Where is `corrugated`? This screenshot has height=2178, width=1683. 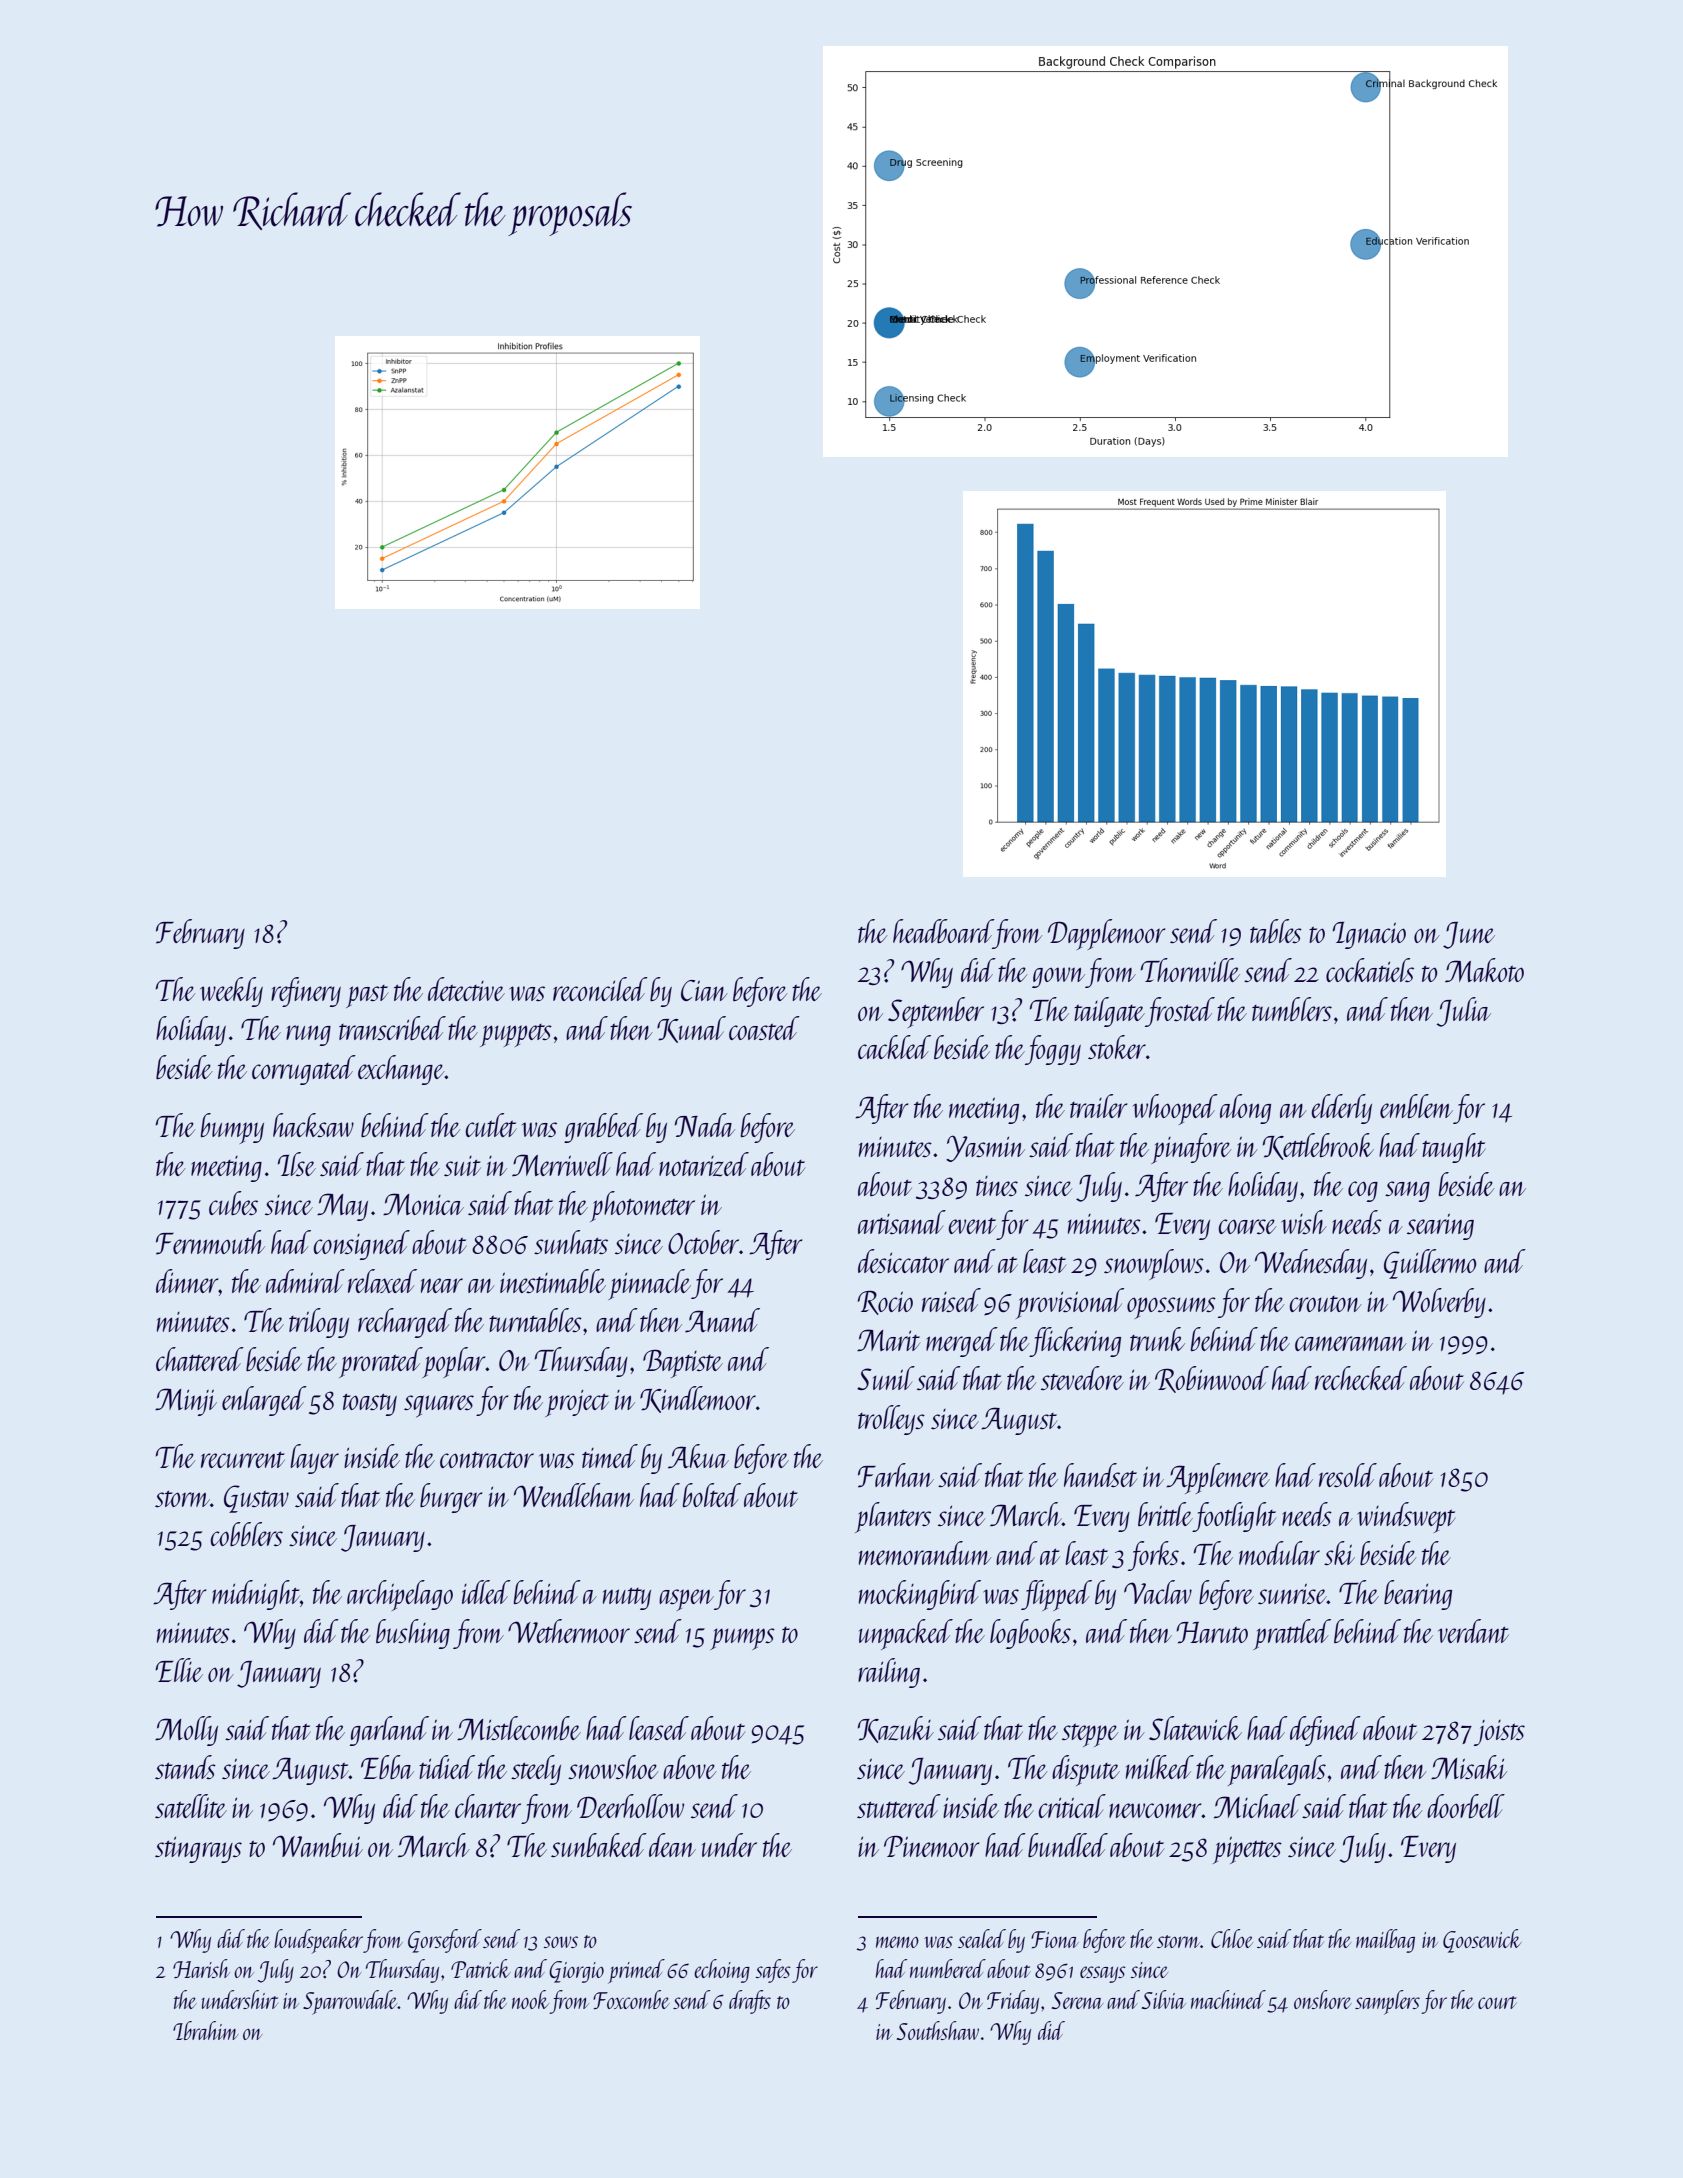 corrugated is located at coordinates (304, 1070).
